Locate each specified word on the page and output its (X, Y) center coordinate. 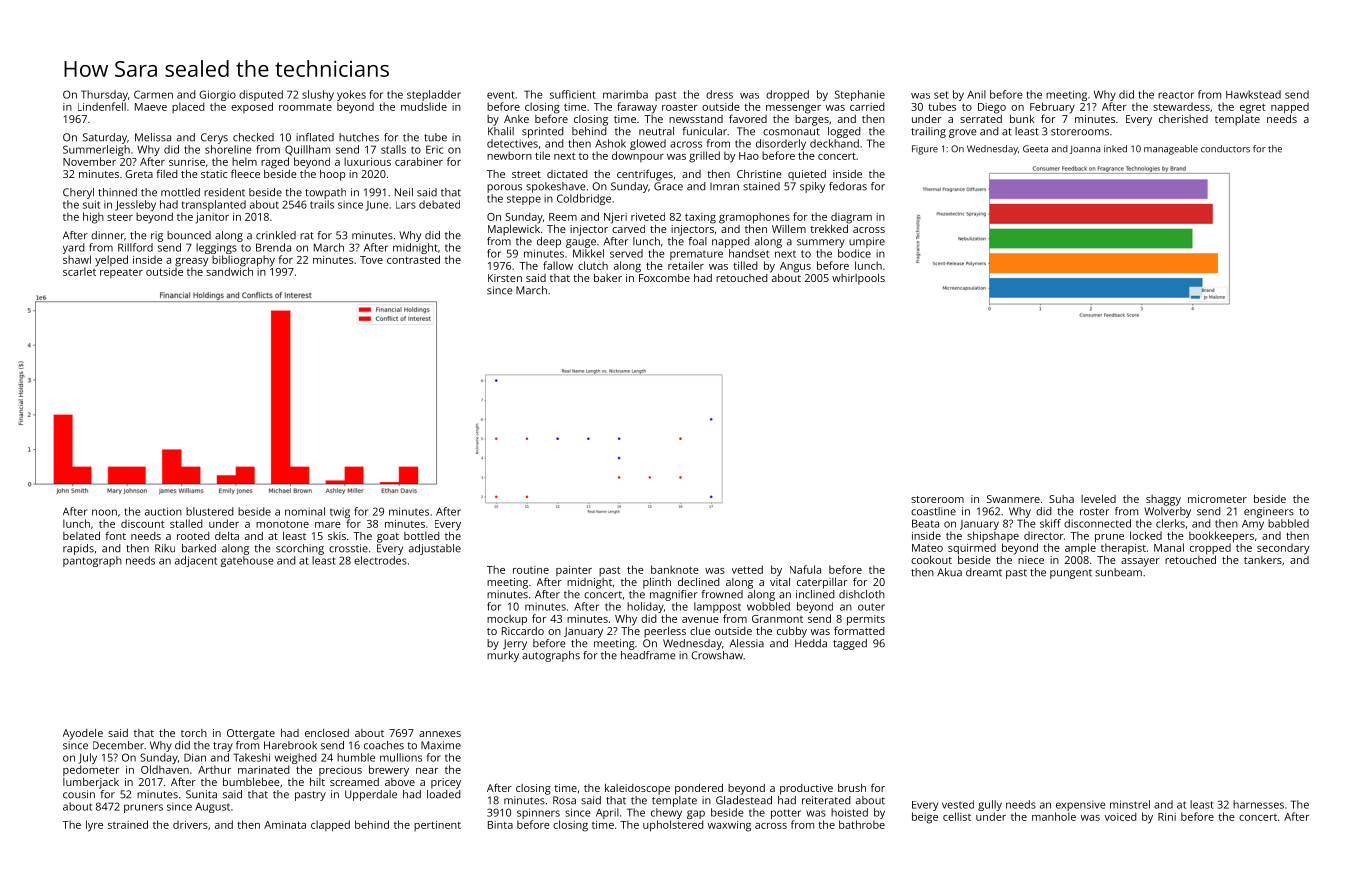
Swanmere (1013, 499)
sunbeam (1118, 572)
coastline (933, 511)
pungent (1071, 574)
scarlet (79, 271)
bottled (422, 536)
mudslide (424, 106)
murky (503, 656)
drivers (190, 824)
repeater (121, 273)
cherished (1183, 119)
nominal (305, 511)
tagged (850, 644)
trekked (829, 228)
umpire (867, 242)
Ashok (610, 143)
